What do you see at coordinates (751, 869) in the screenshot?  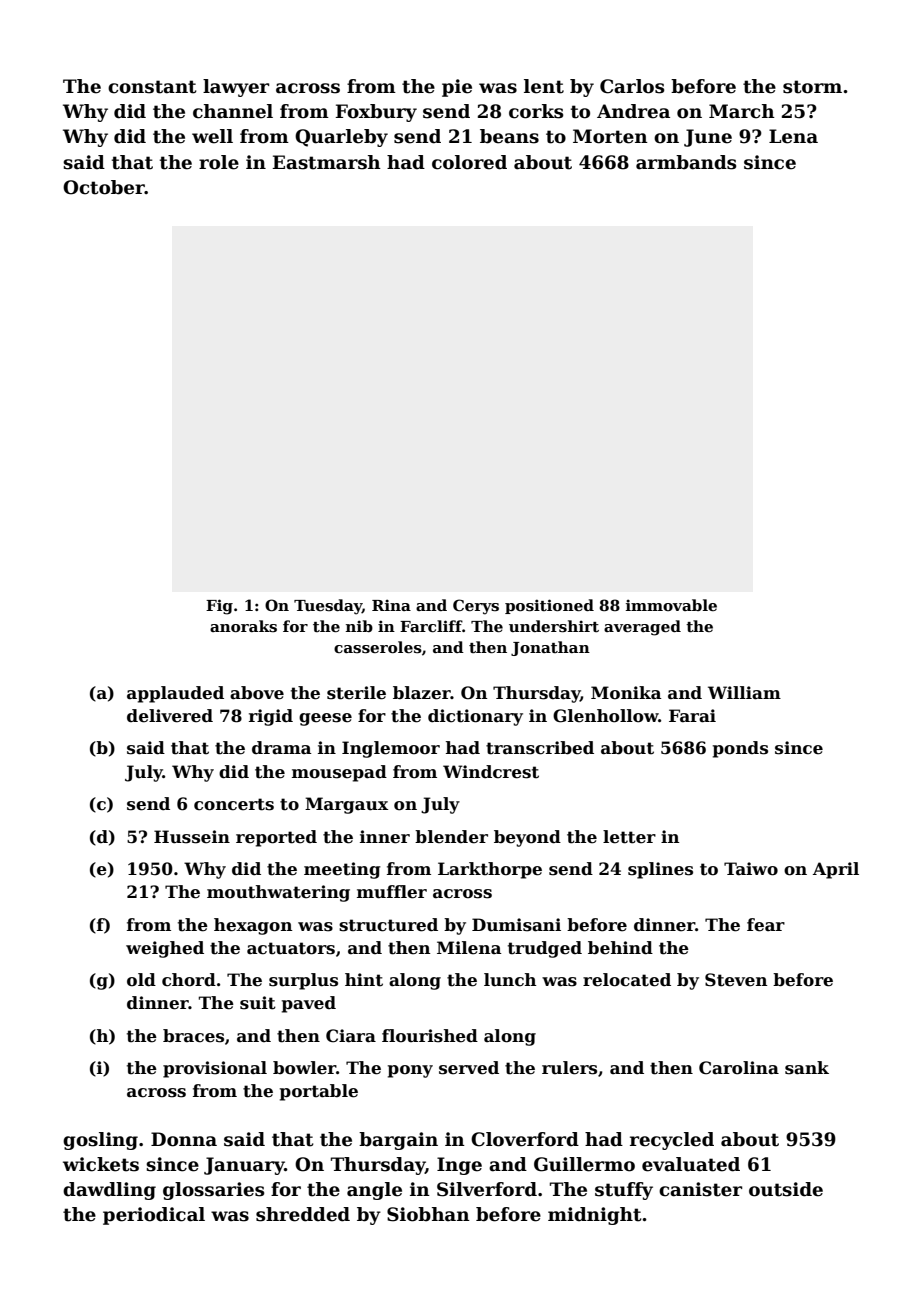 I see `Taiwo` at bounding box center [751, 869].
